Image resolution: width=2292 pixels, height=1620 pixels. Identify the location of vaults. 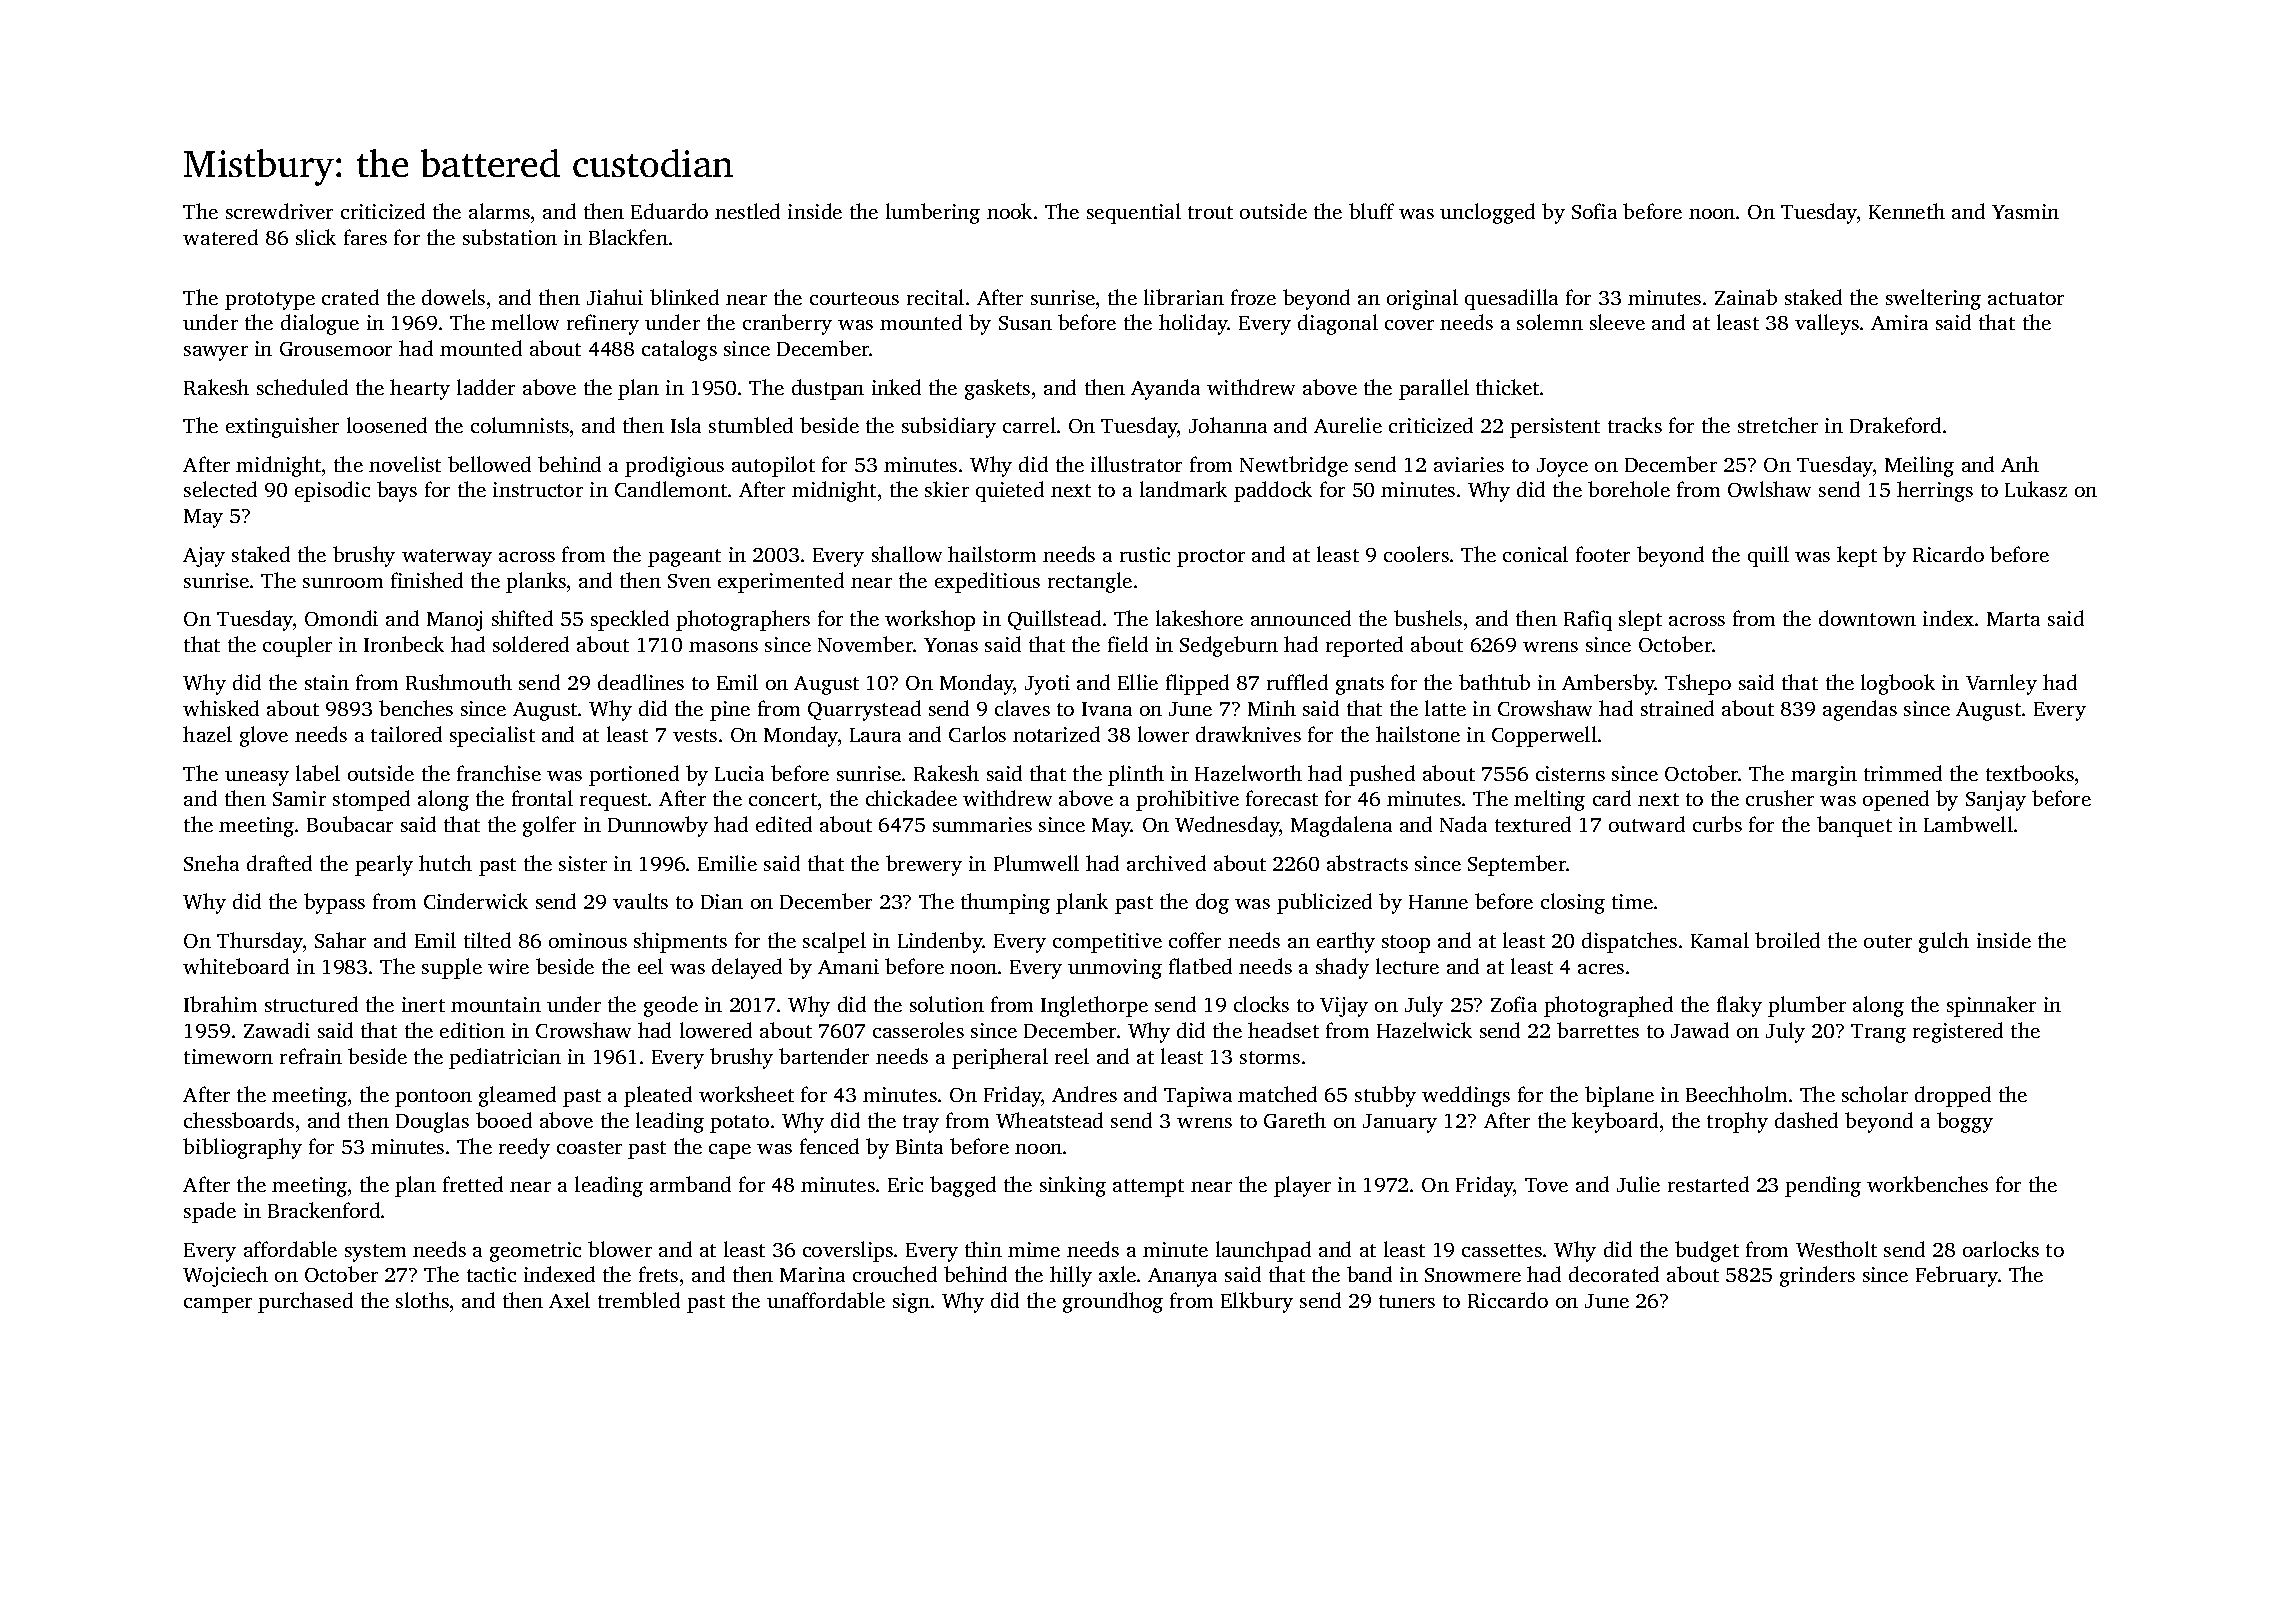
(640, 901).
